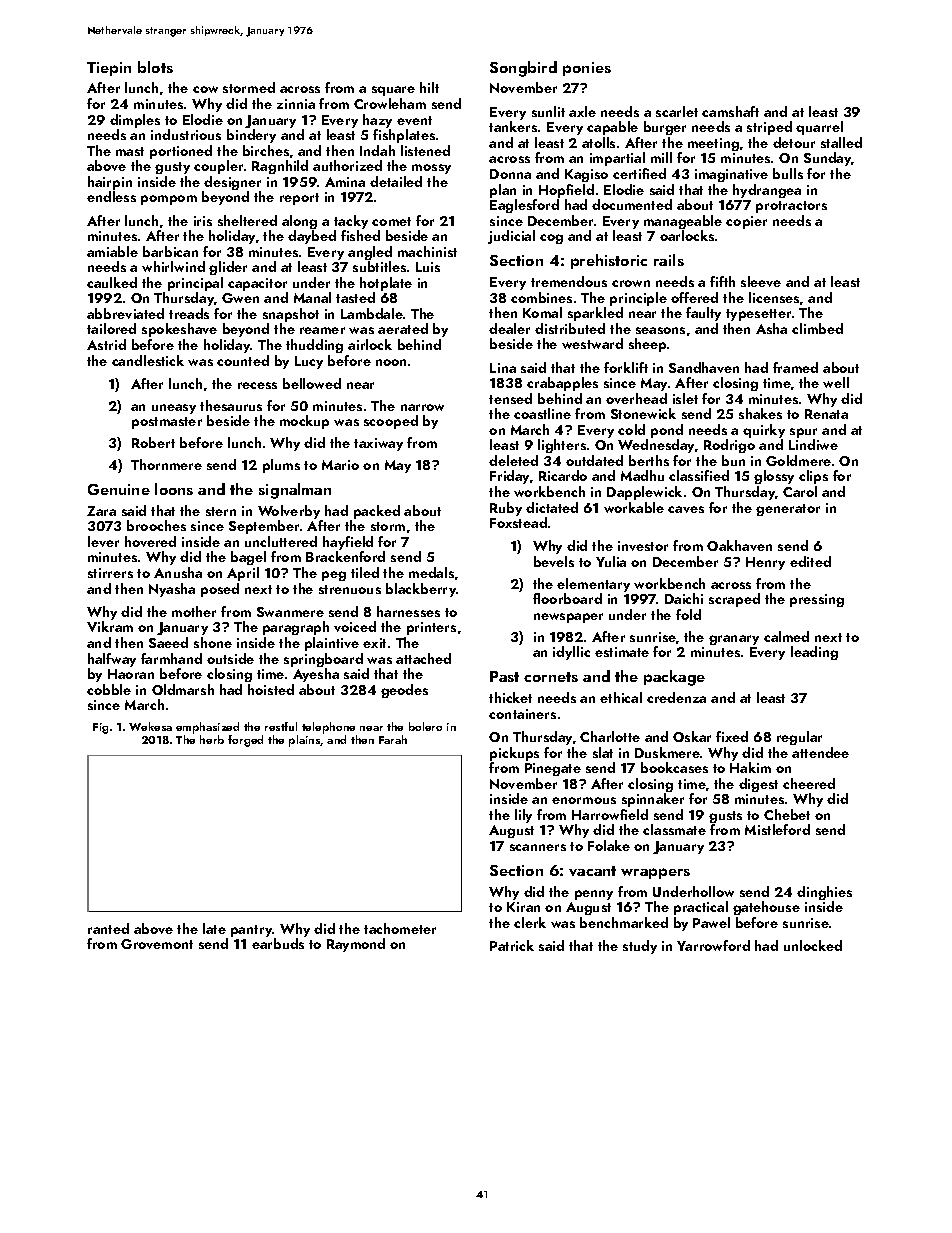 This image has width=952, height=1233. I want to click on bagel, so click(248, 558).
